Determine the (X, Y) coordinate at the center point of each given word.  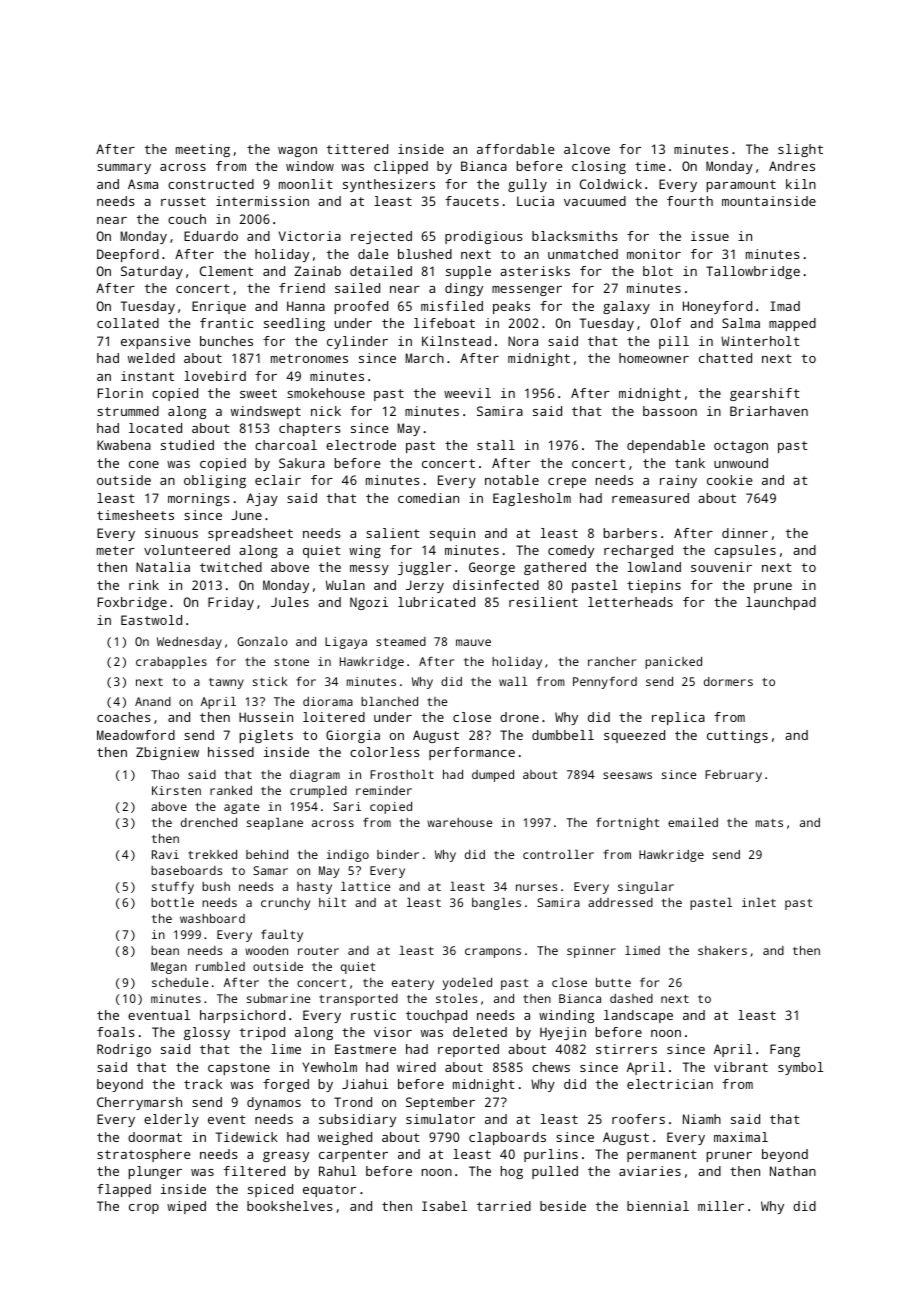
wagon (297, 152)
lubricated (436, 602)
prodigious (484, 237)
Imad (785, 306)
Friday (231, 603)
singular (646, 888)
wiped (186, 1207)
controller (558, 854)
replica (678, 718)
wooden (266, 950)
